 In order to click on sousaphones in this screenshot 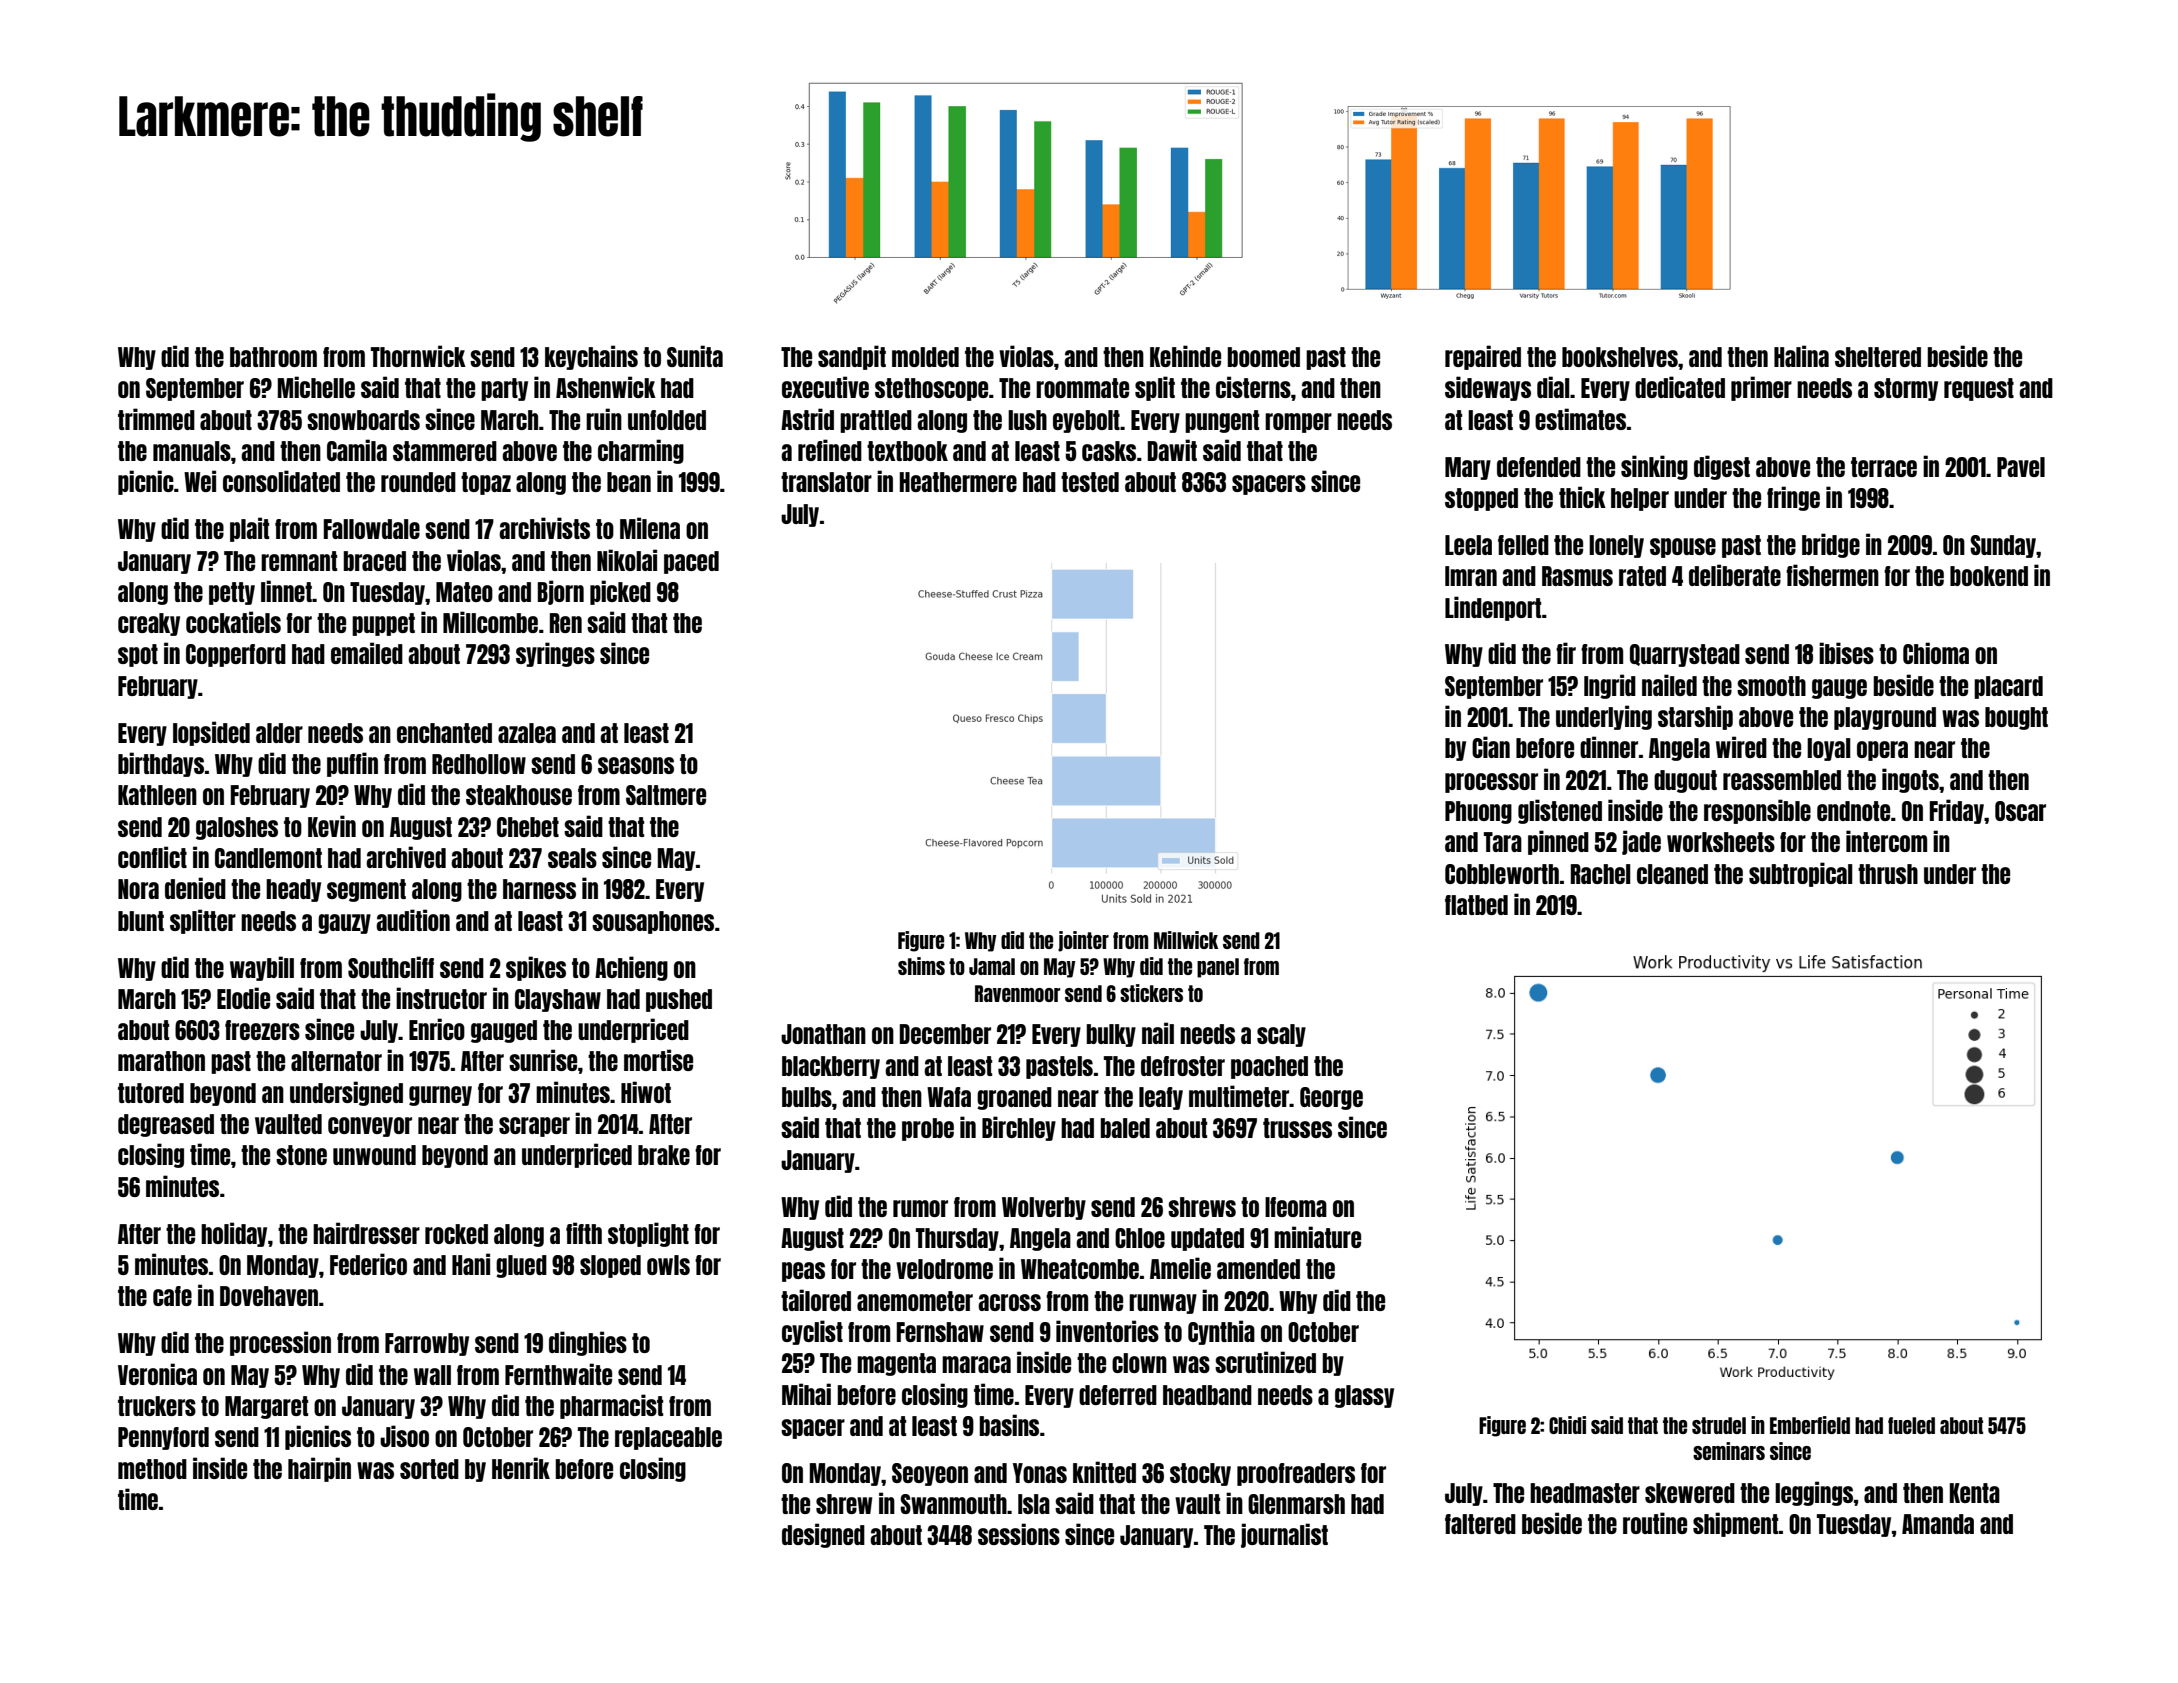, I will do `click(653, 922)`.
